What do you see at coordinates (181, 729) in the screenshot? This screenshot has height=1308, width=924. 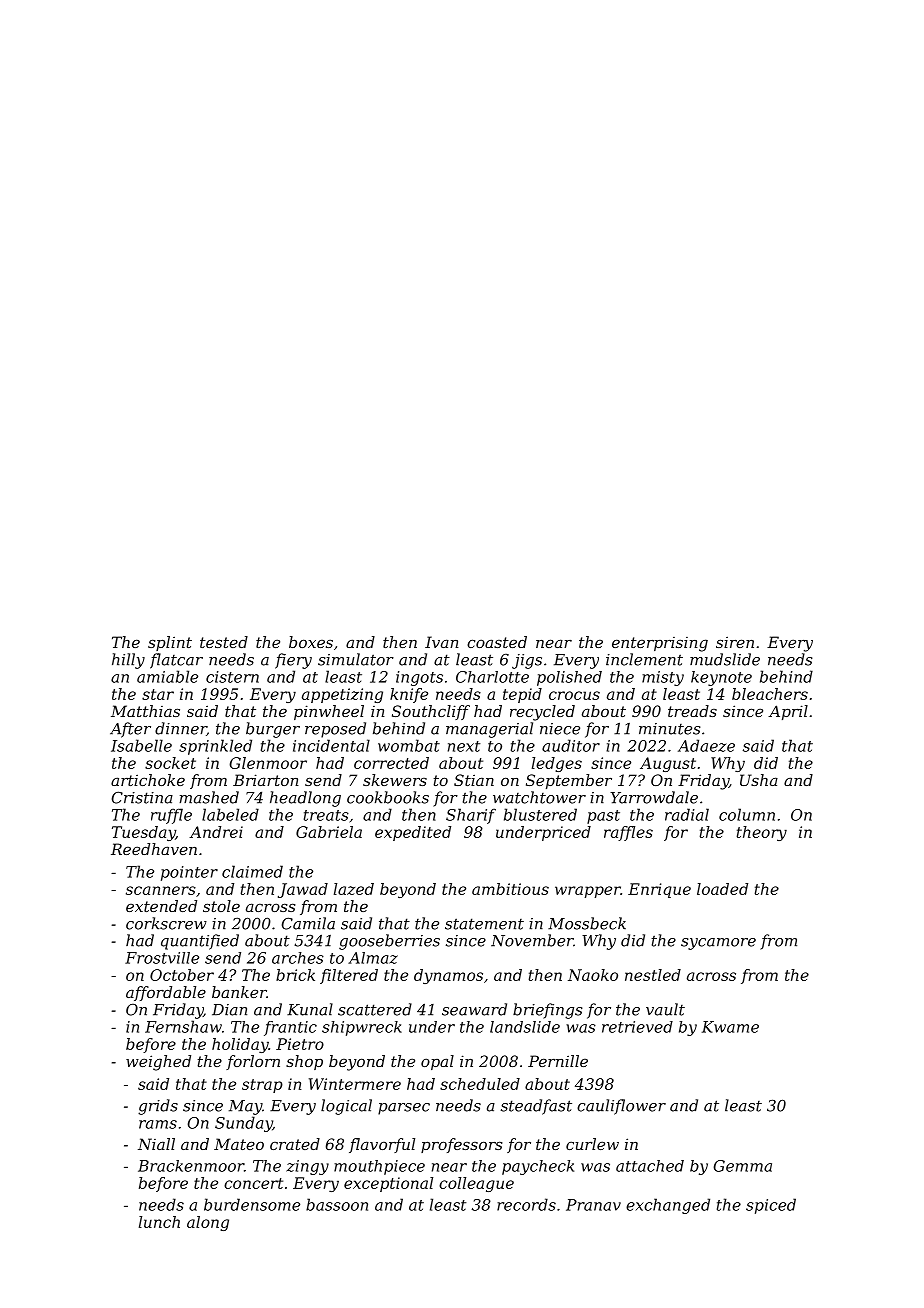 I see `dinner` at bounding box center [181, 729].
